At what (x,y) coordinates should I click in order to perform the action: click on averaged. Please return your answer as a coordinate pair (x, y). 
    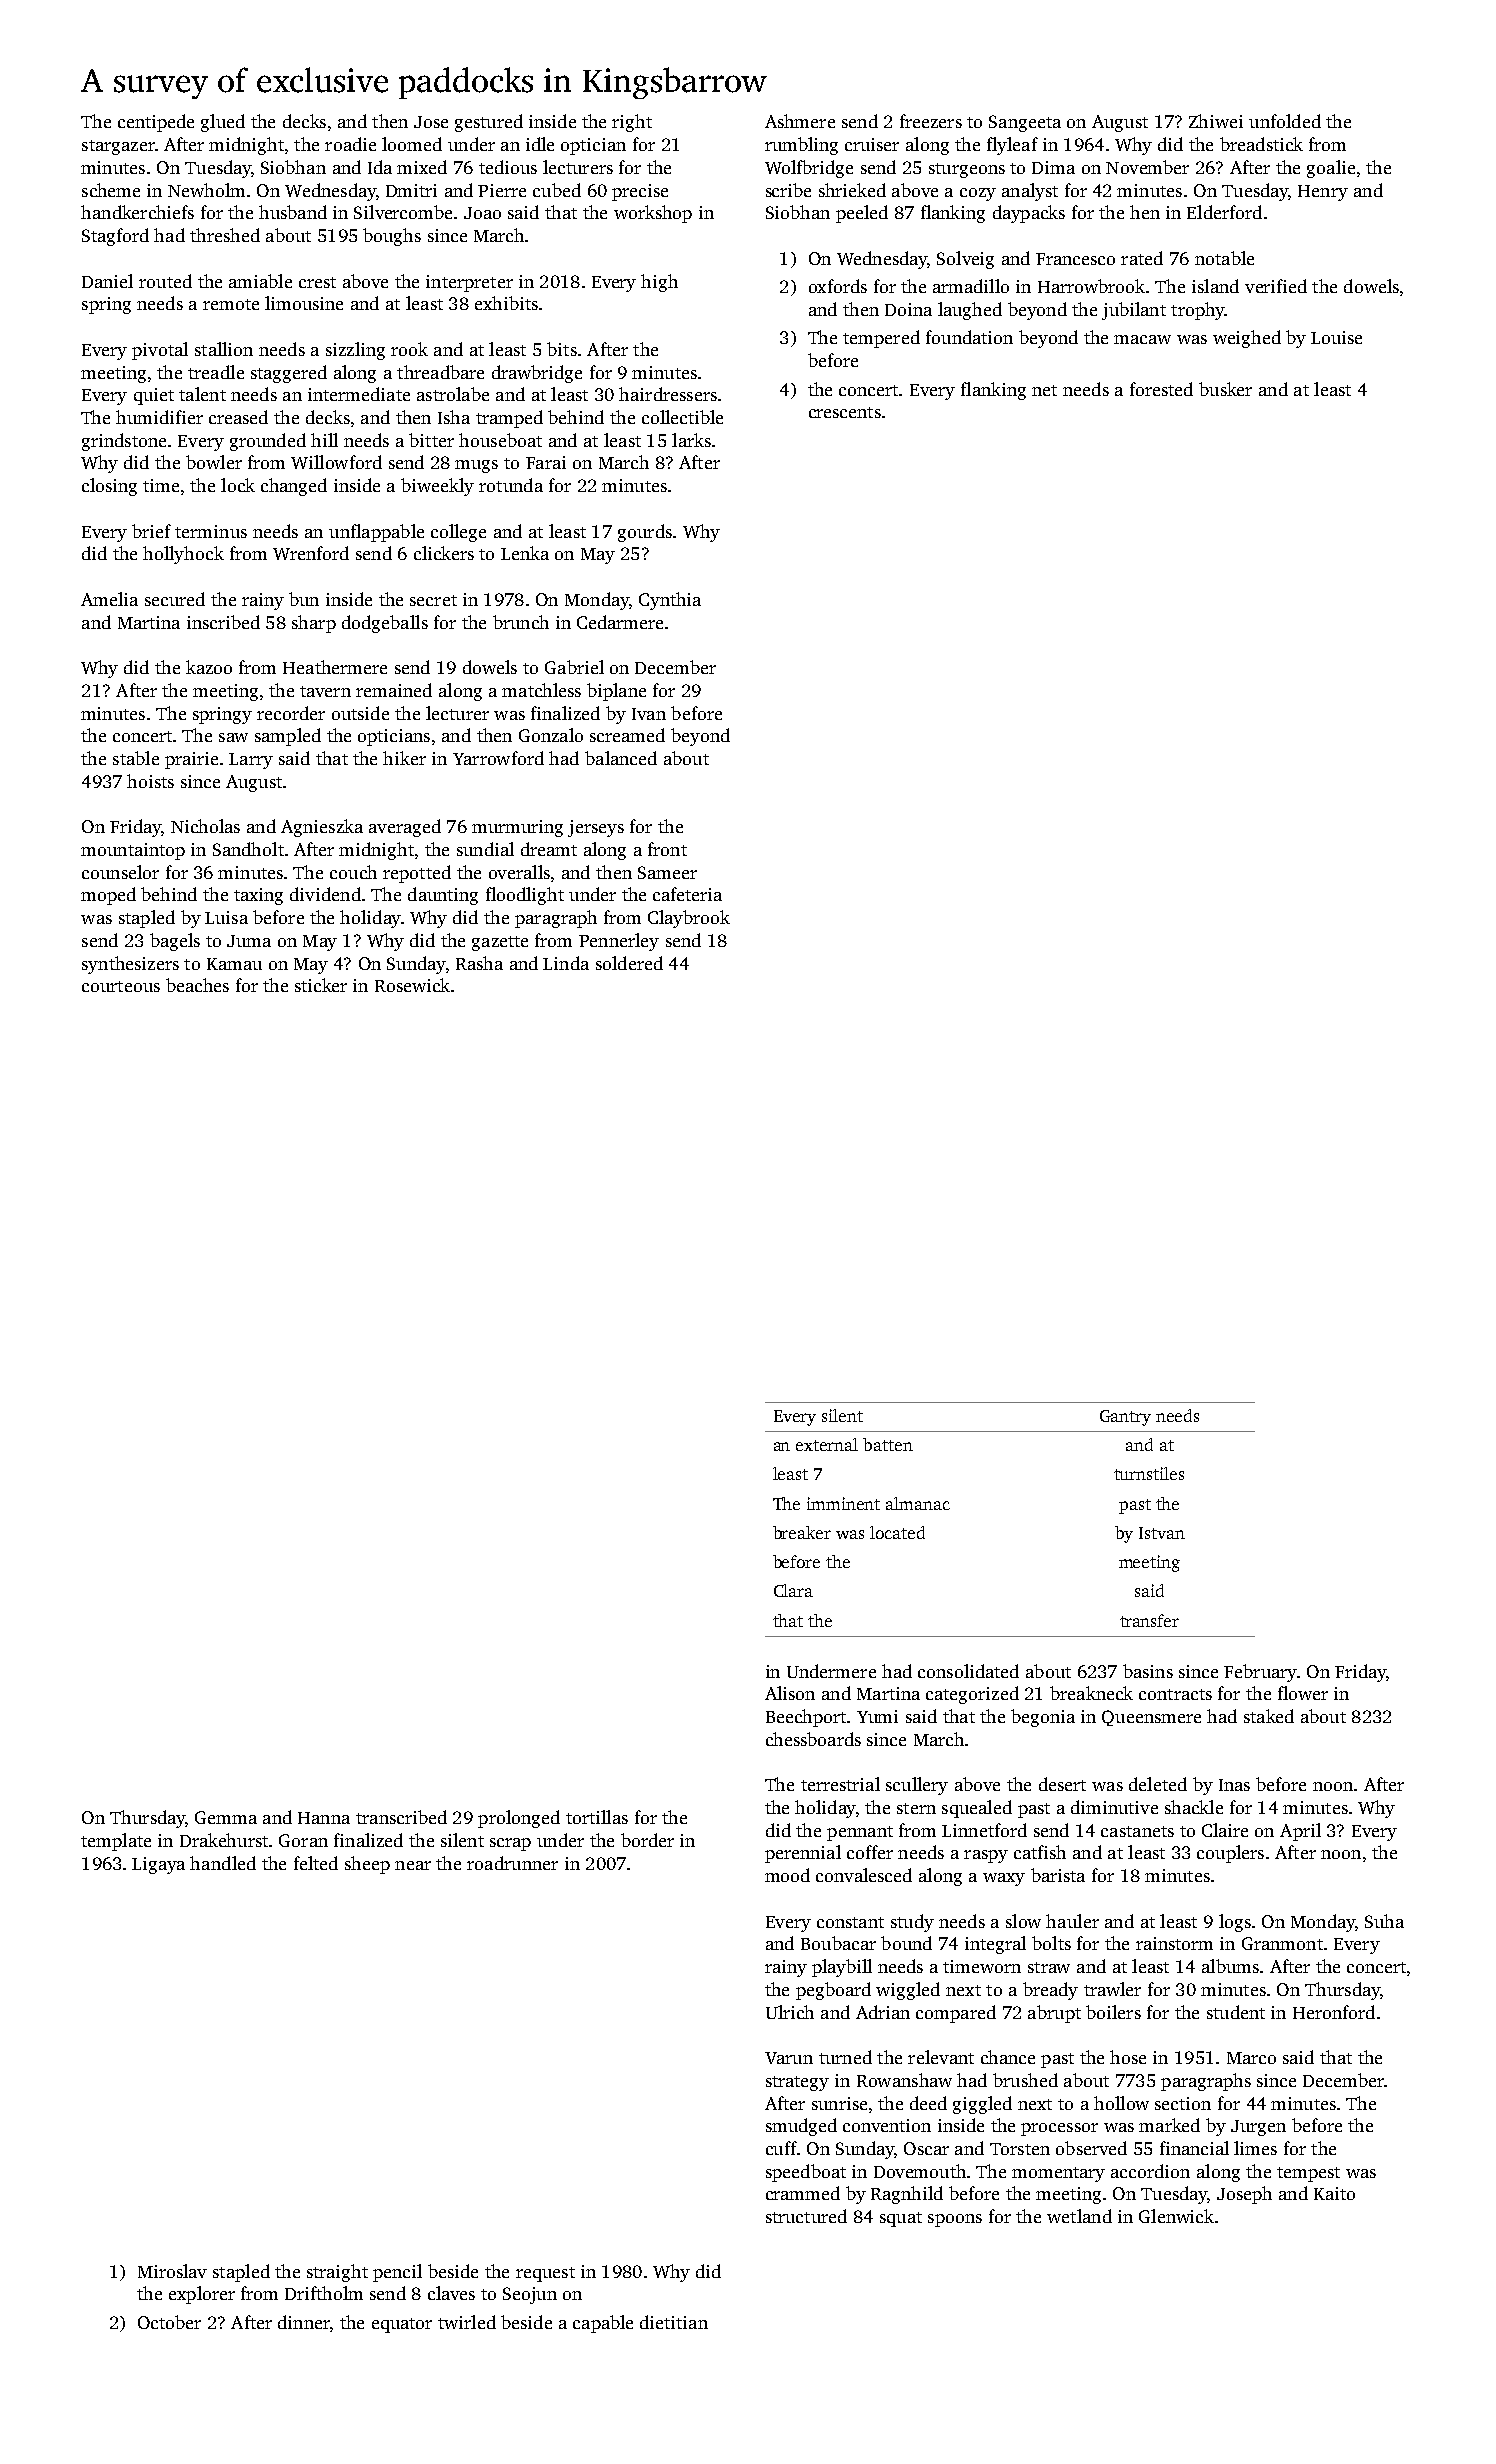
    Looking at the image, I should click on (405, 828).
